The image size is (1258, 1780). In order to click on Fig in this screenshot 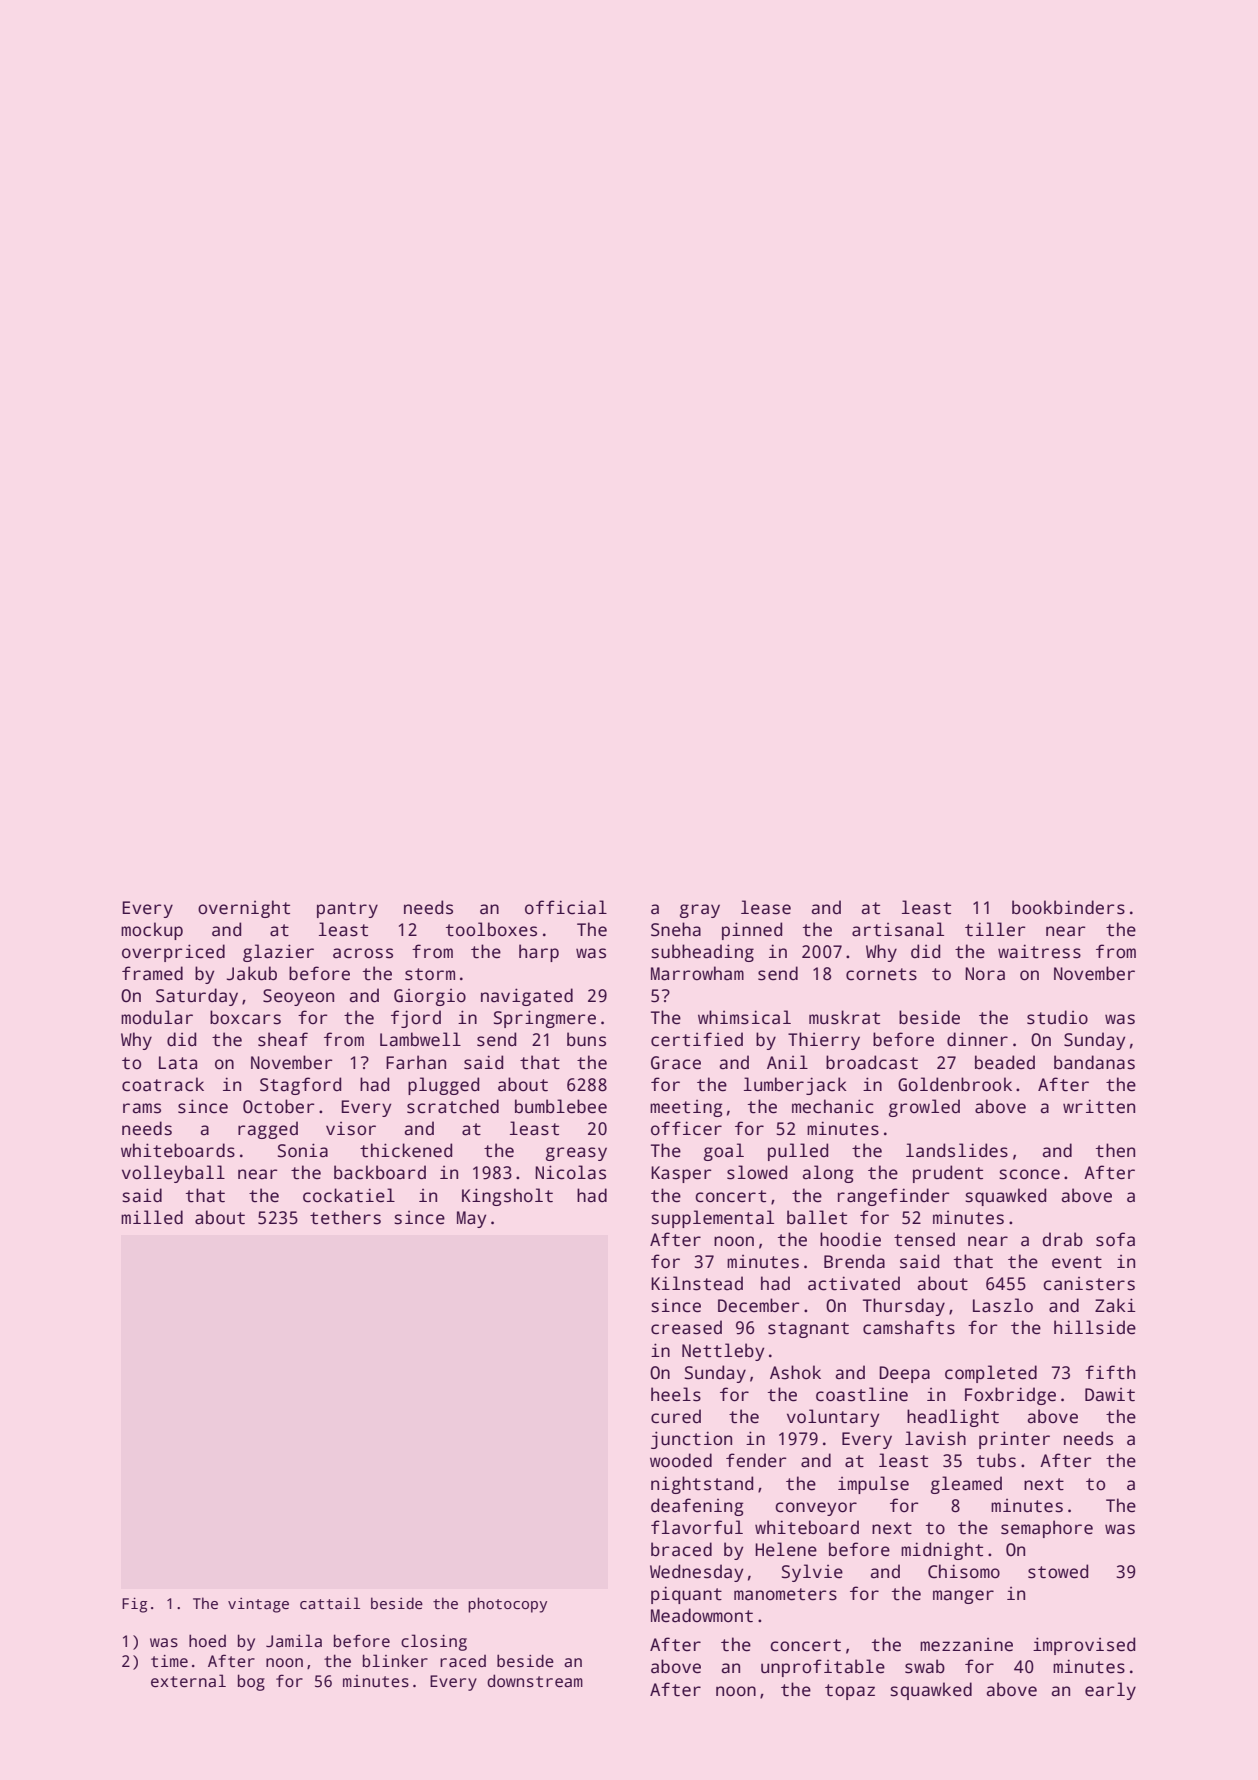, I will do `click(134, 1605)`.
